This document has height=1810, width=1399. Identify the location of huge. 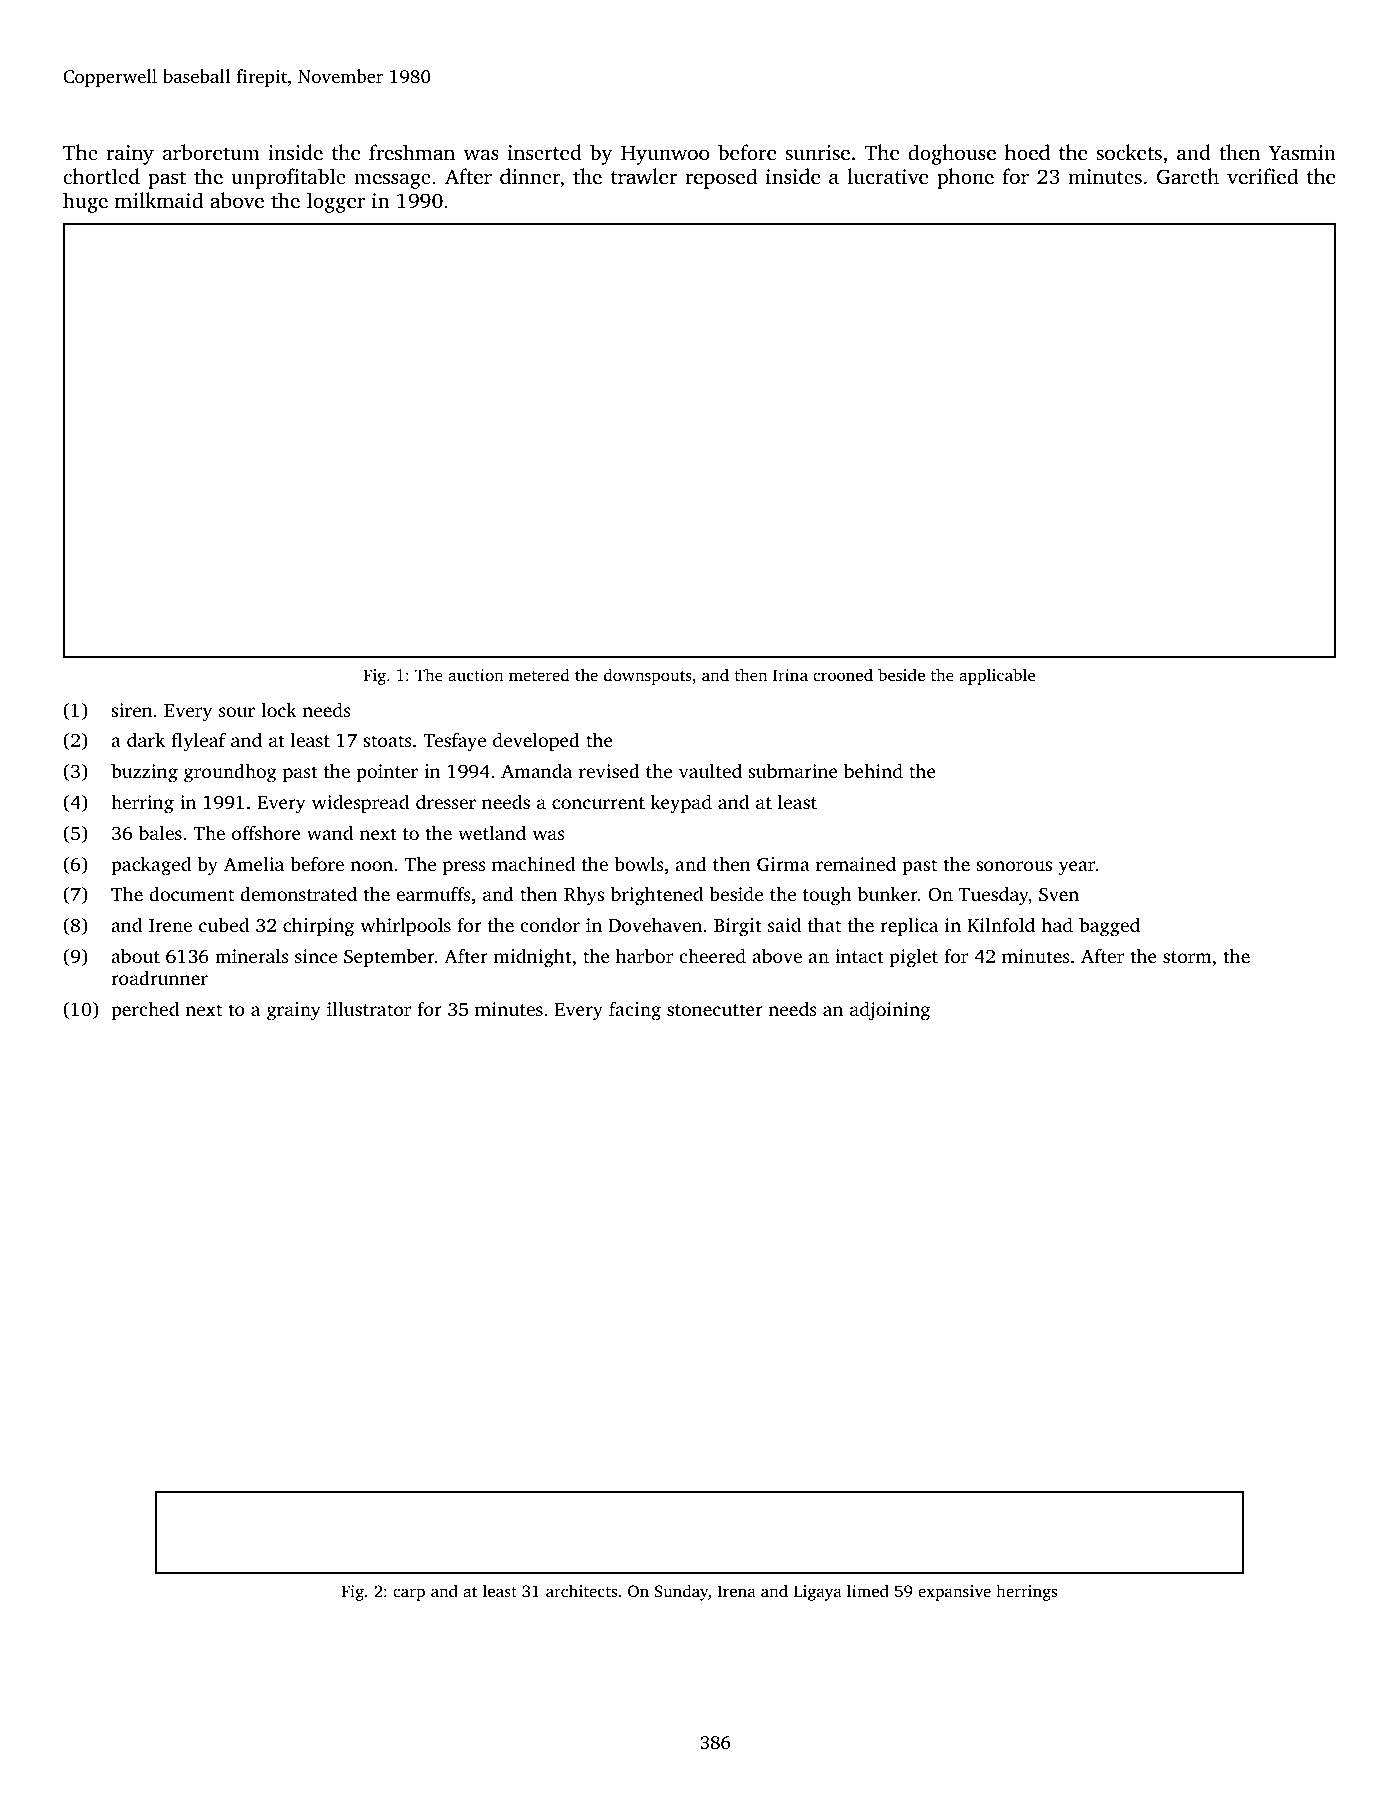
(85, 202).
